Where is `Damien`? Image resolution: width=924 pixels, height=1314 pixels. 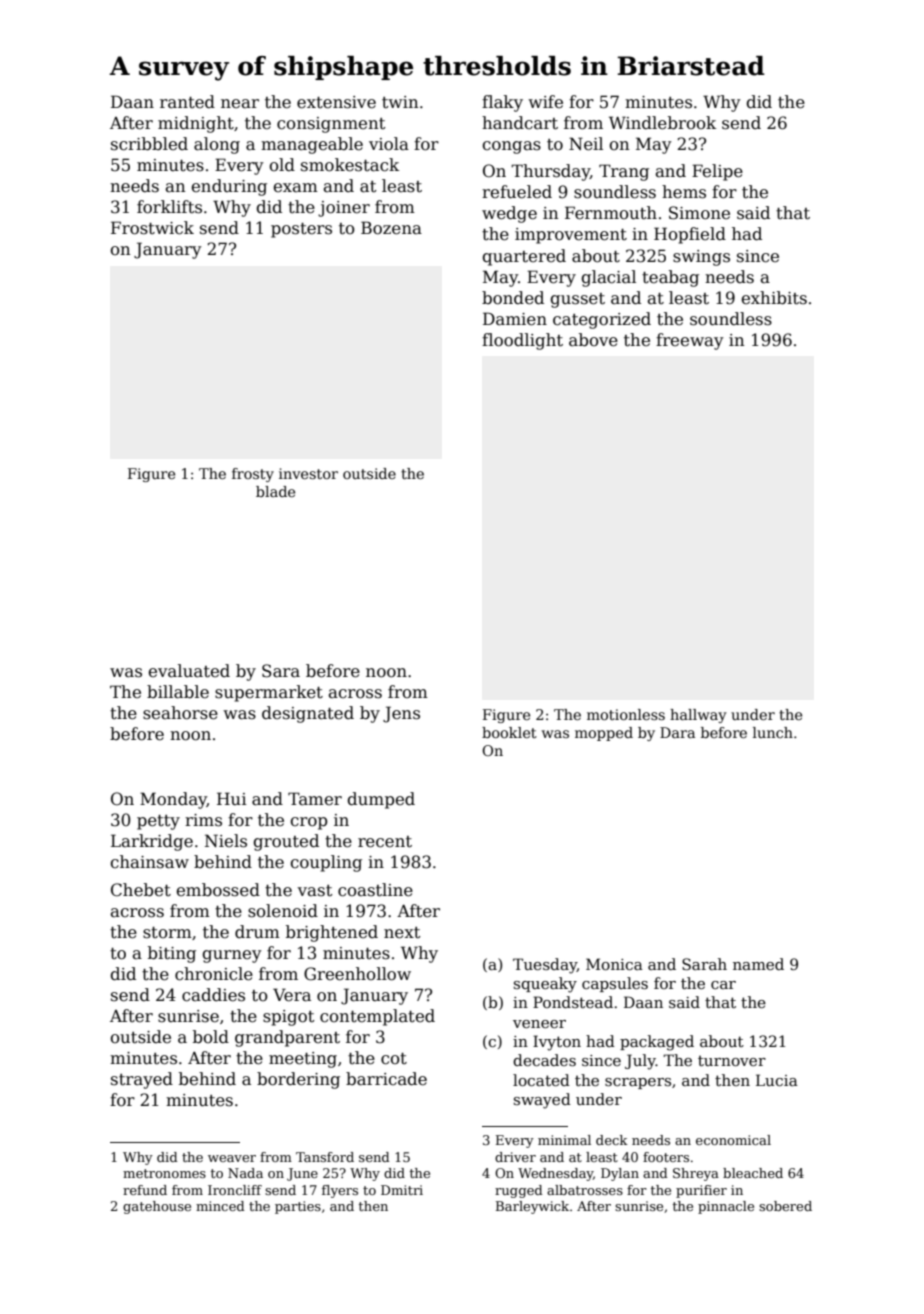
Damien is located at coordinates (515, 319).
